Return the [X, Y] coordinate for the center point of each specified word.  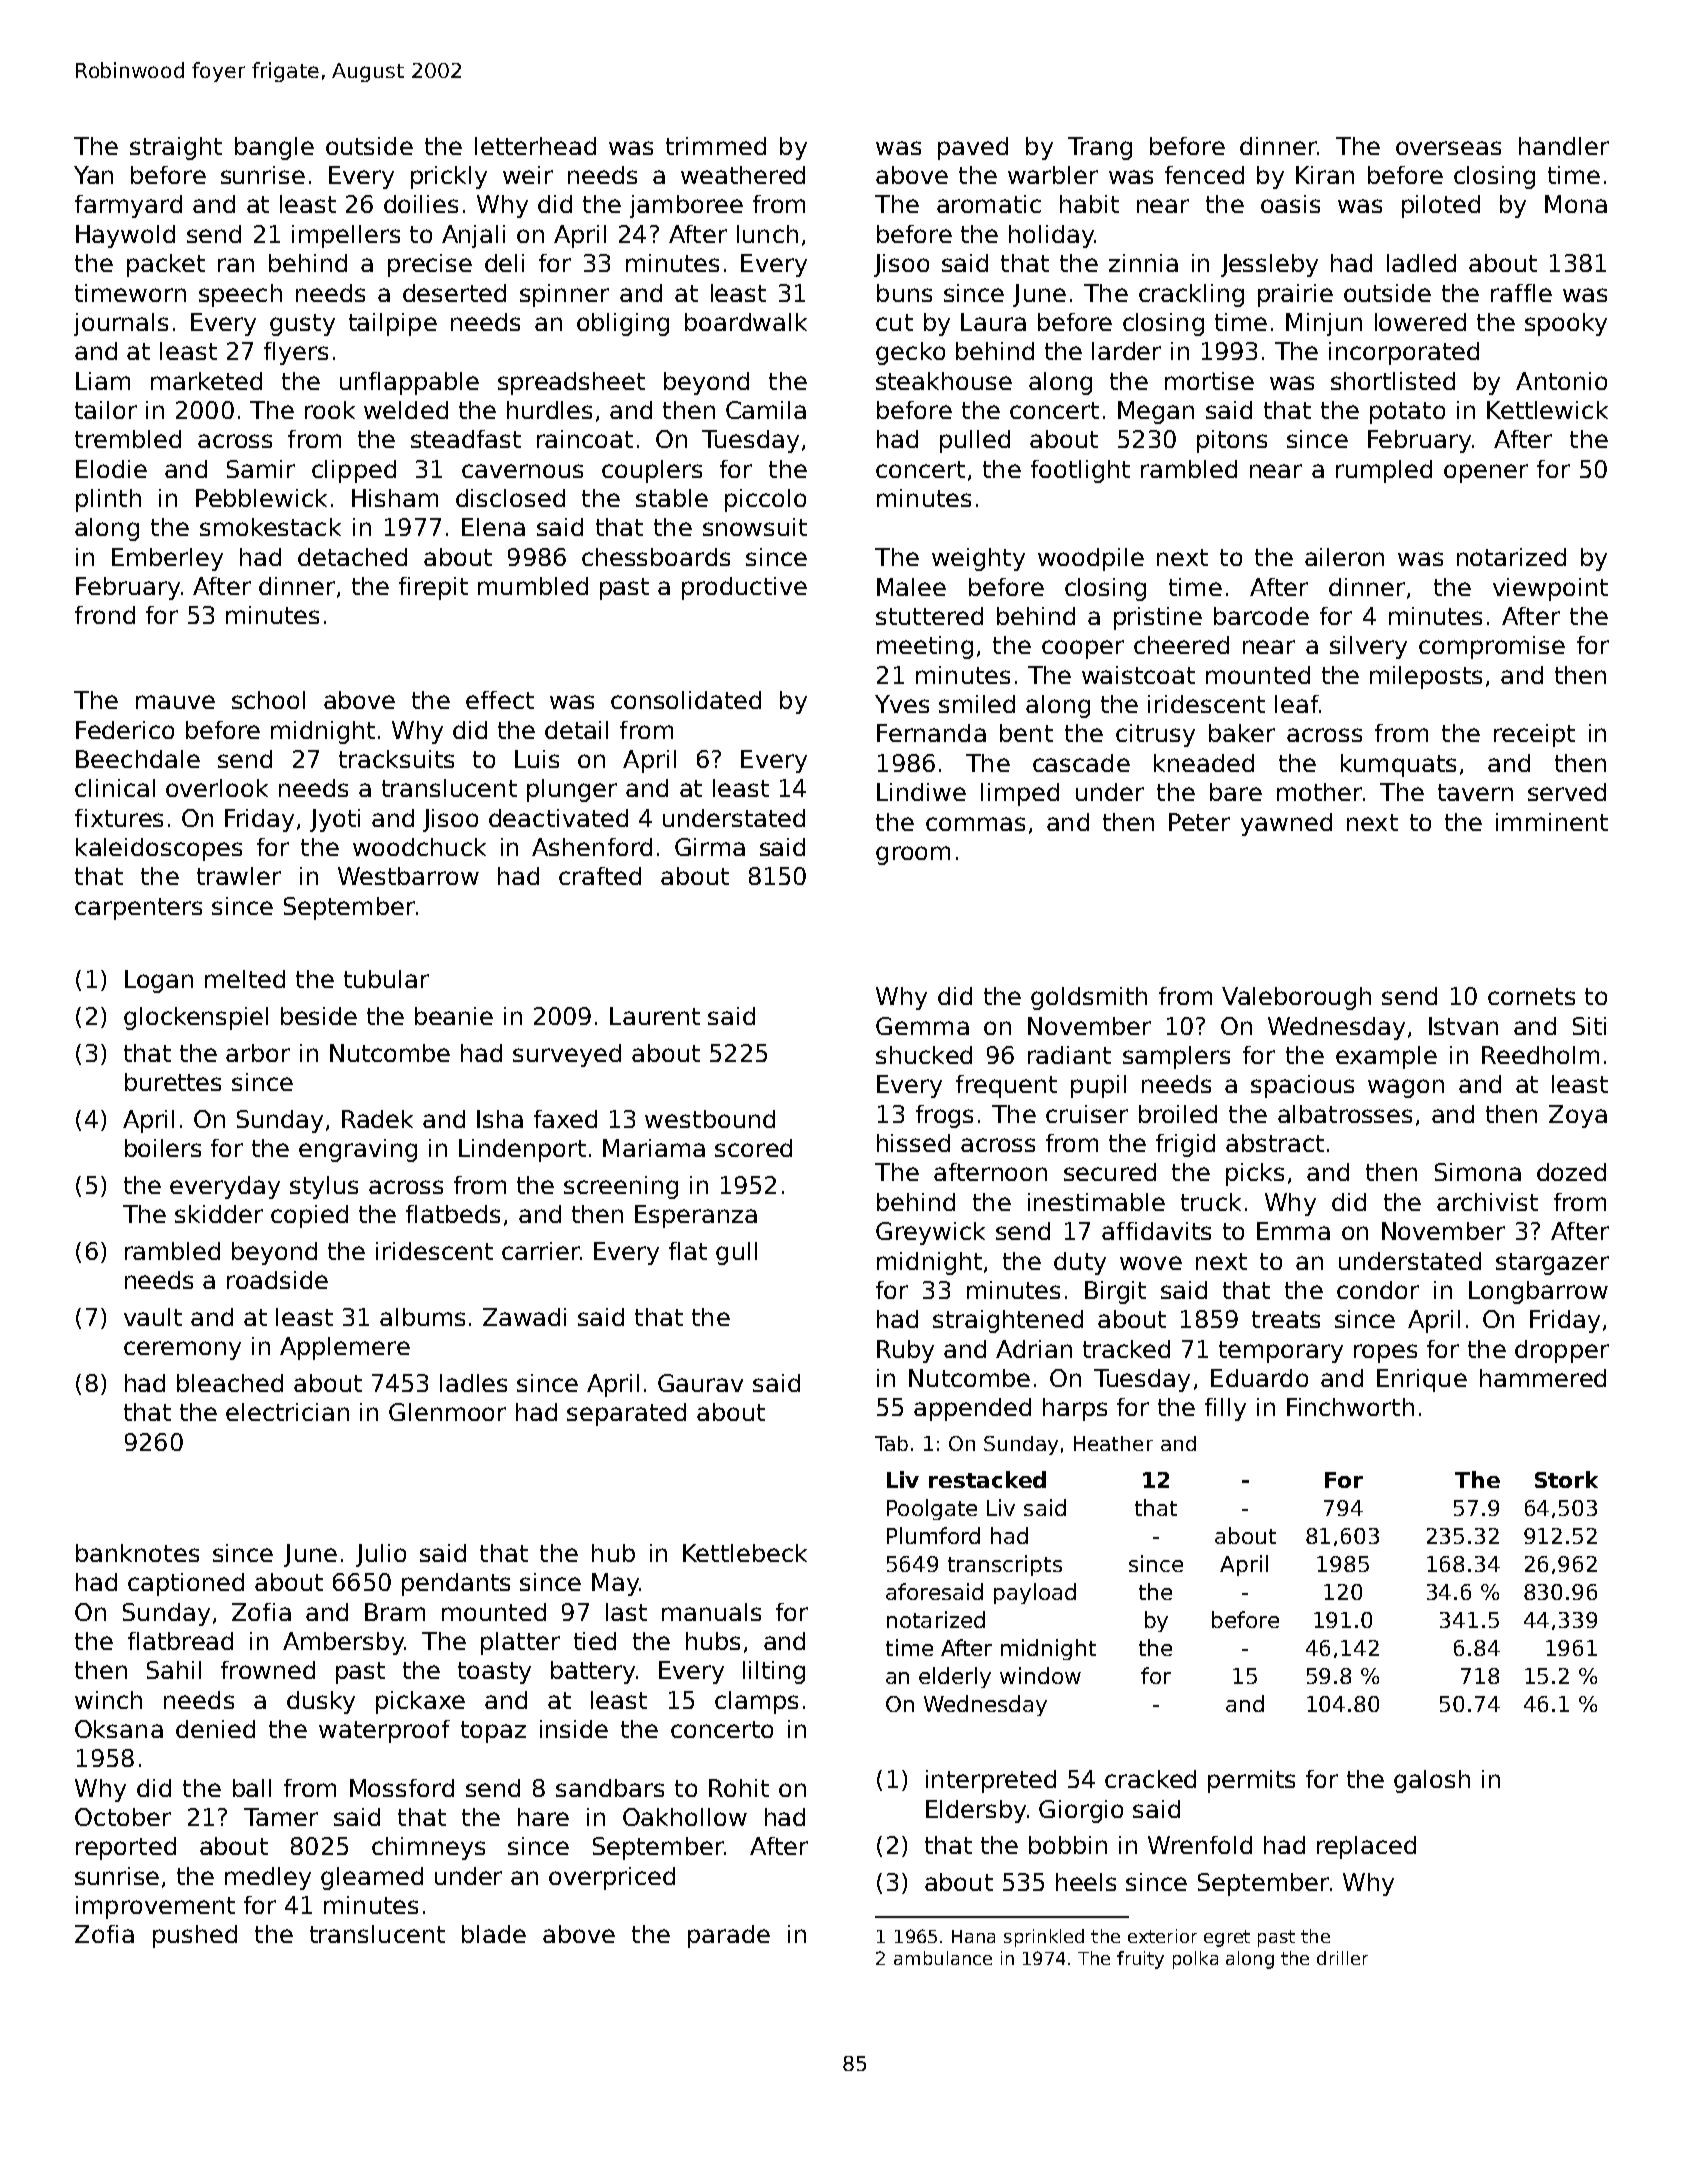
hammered [1543, 1378]
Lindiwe [921, 792]
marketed [206, 381]
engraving [358, 1150]
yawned [1286, 824]
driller [1342, 1958]
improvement [155, 1907]
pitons [1232, 441]
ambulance [943, 1958]
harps [1075, 1409]
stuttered [929, 616]
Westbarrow [408, 876]
